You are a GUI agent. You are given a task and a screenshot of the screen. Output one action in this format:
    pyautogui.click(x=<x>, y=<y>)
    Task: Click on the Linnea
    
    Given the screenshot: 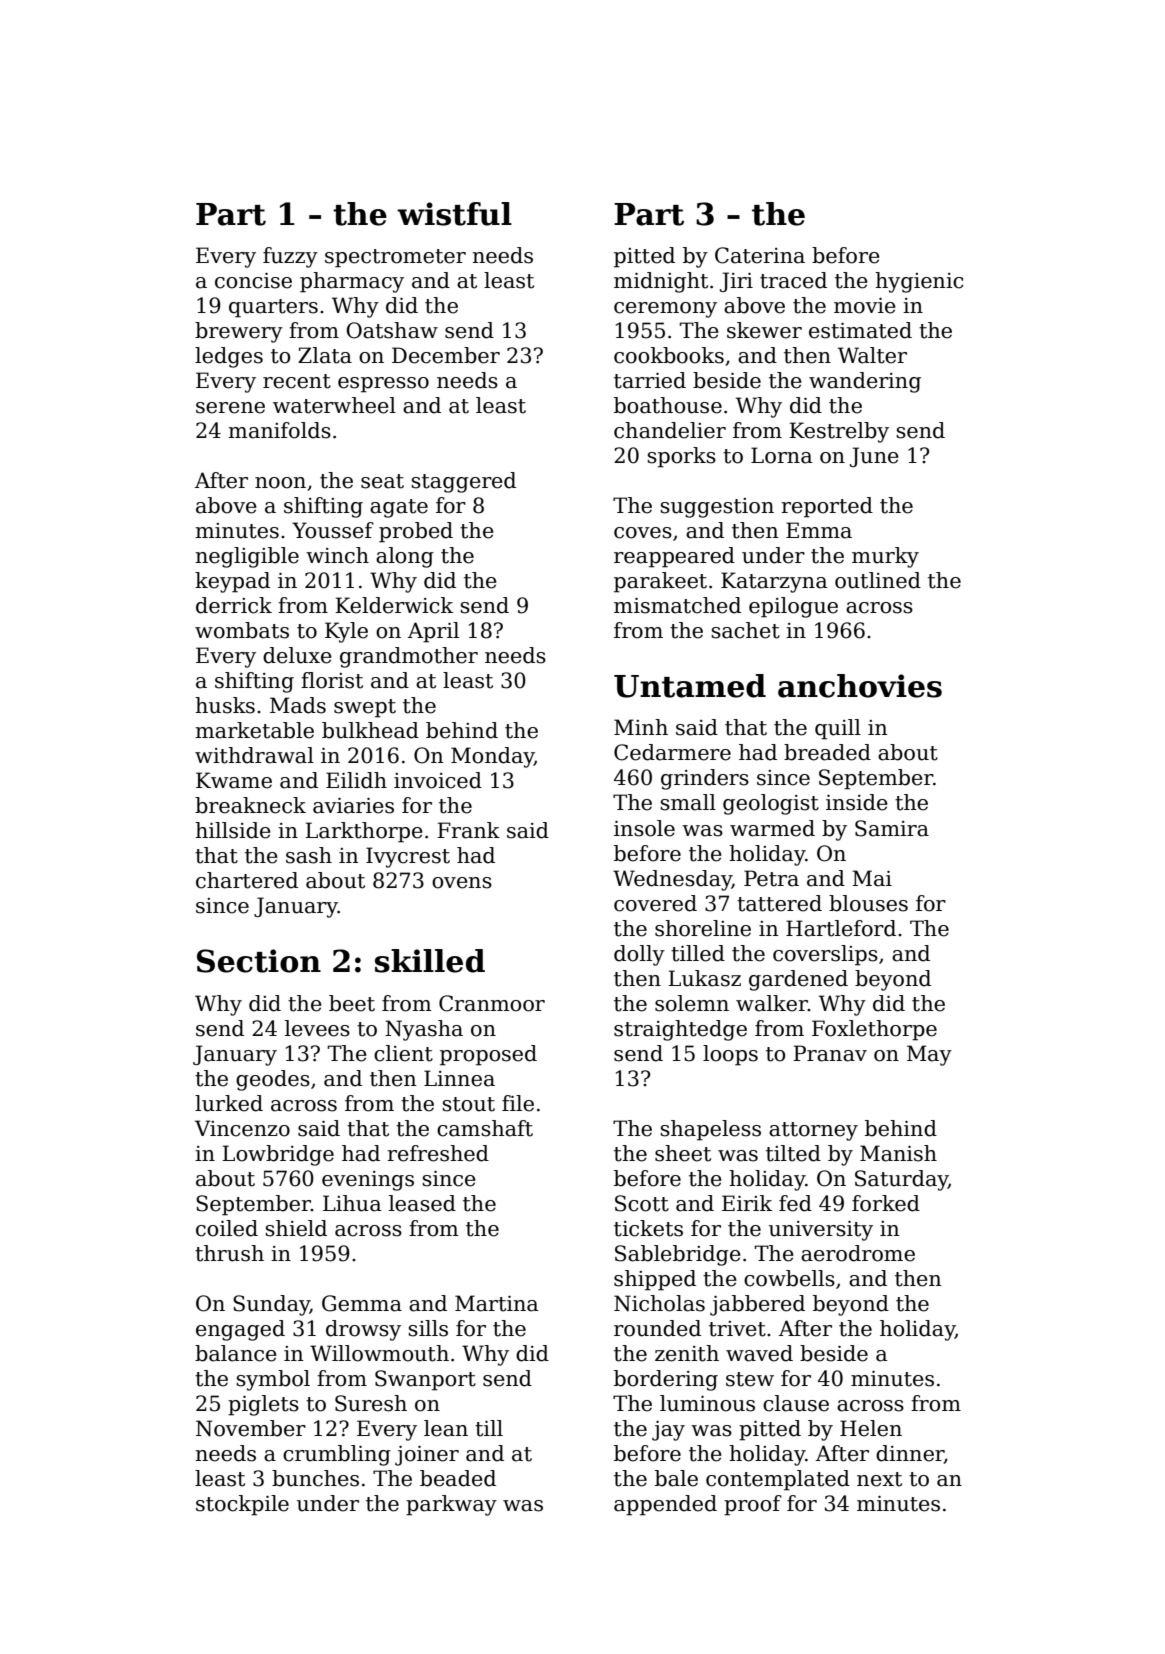 What is the action you would take?
    pyautogui.click(x=459, y=1078)
